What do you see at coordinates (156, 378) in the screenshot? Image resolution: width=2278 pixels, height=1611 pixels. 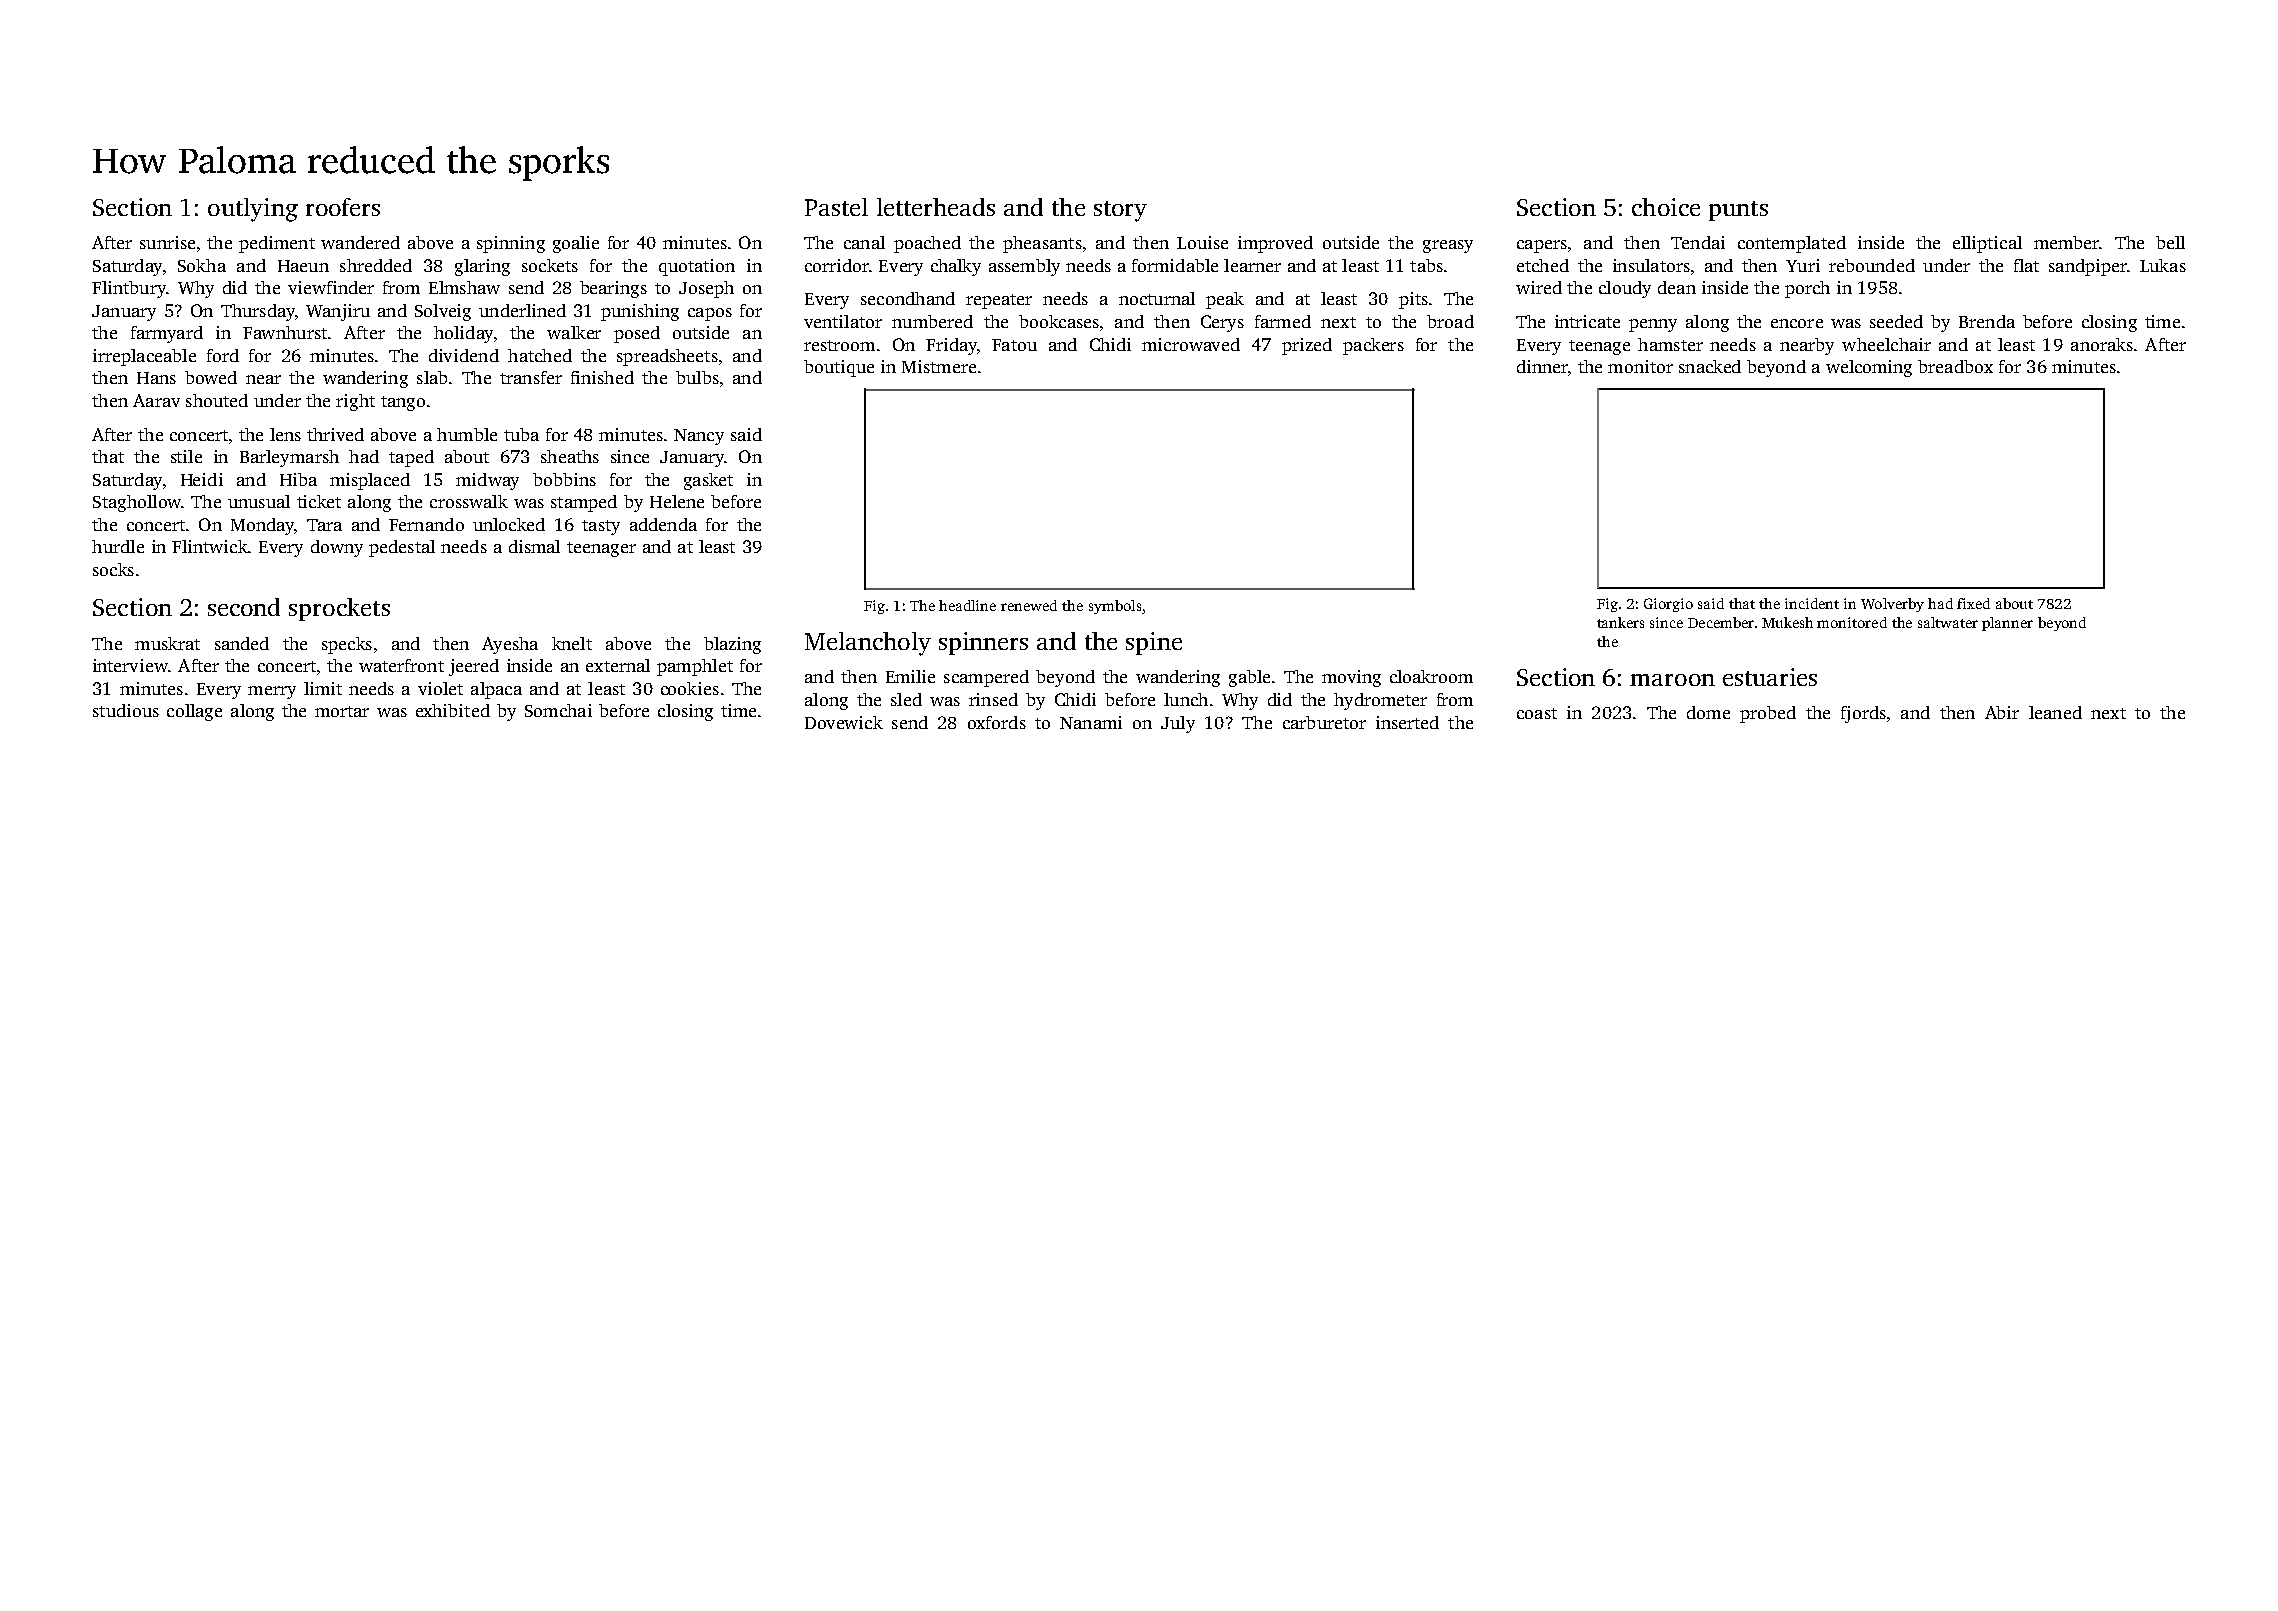 I see `Hans` at bounding box center [156, 378].
